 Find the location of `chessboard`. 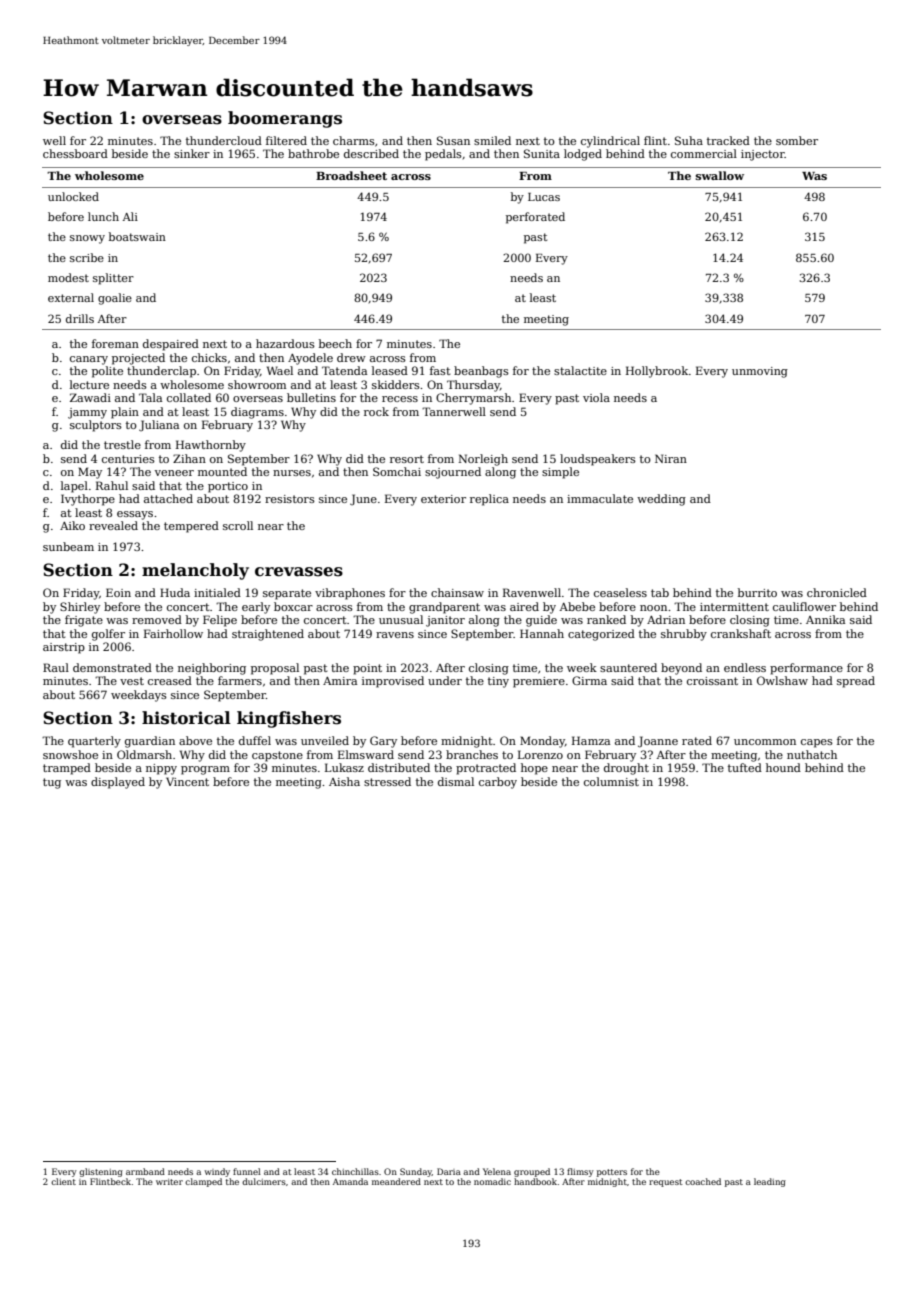

chessboard is located at coordinates (75, 153).
